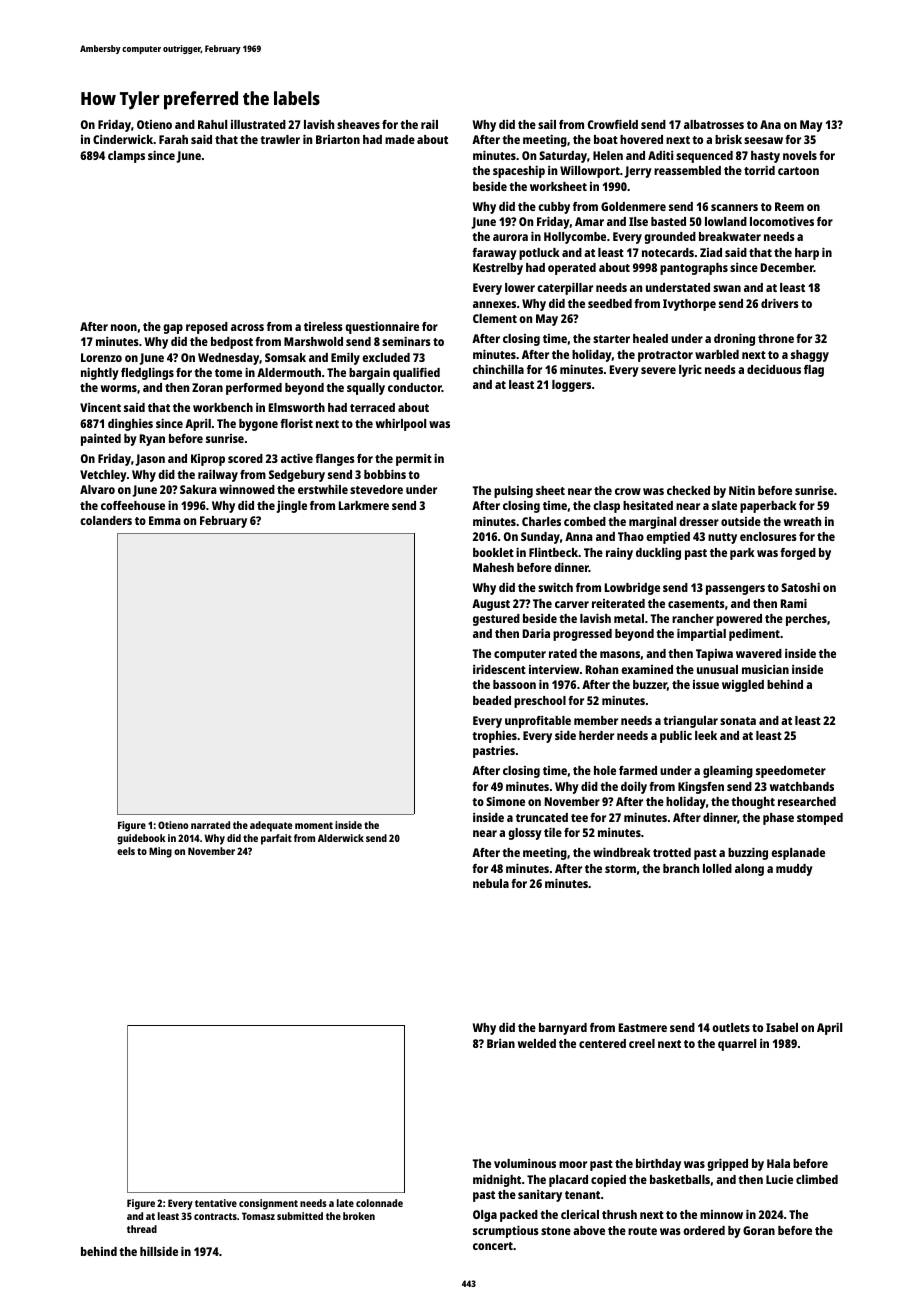  What do you see at coordinates (794, 870) in the page?
I see `muddy` at bounding box center [794, 870].
